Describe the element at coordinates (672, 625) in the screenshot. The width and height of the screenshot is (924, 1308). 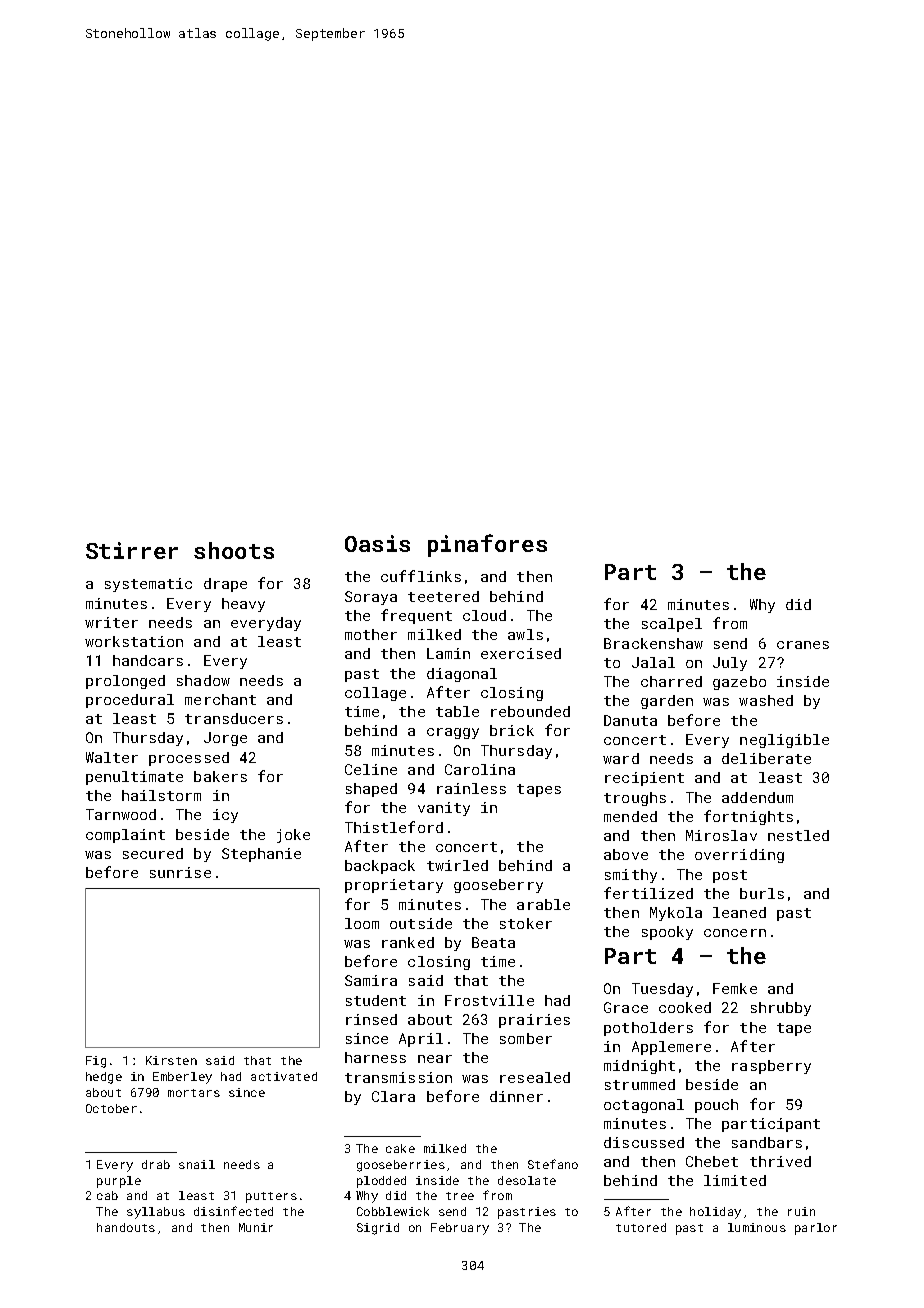
I see `scalpel` at that location.
